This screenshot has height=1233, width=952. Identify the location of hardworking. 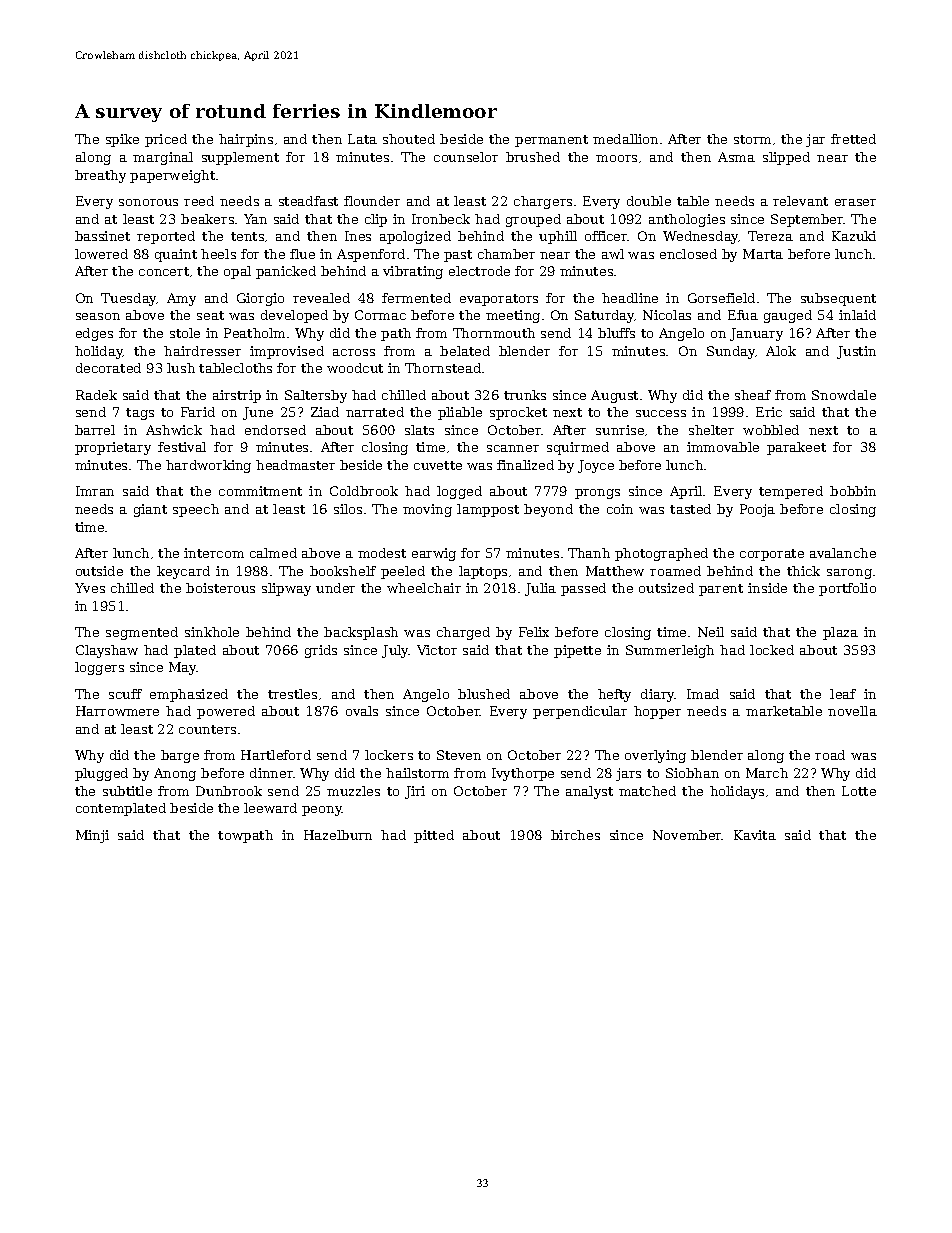
(208, 466).
